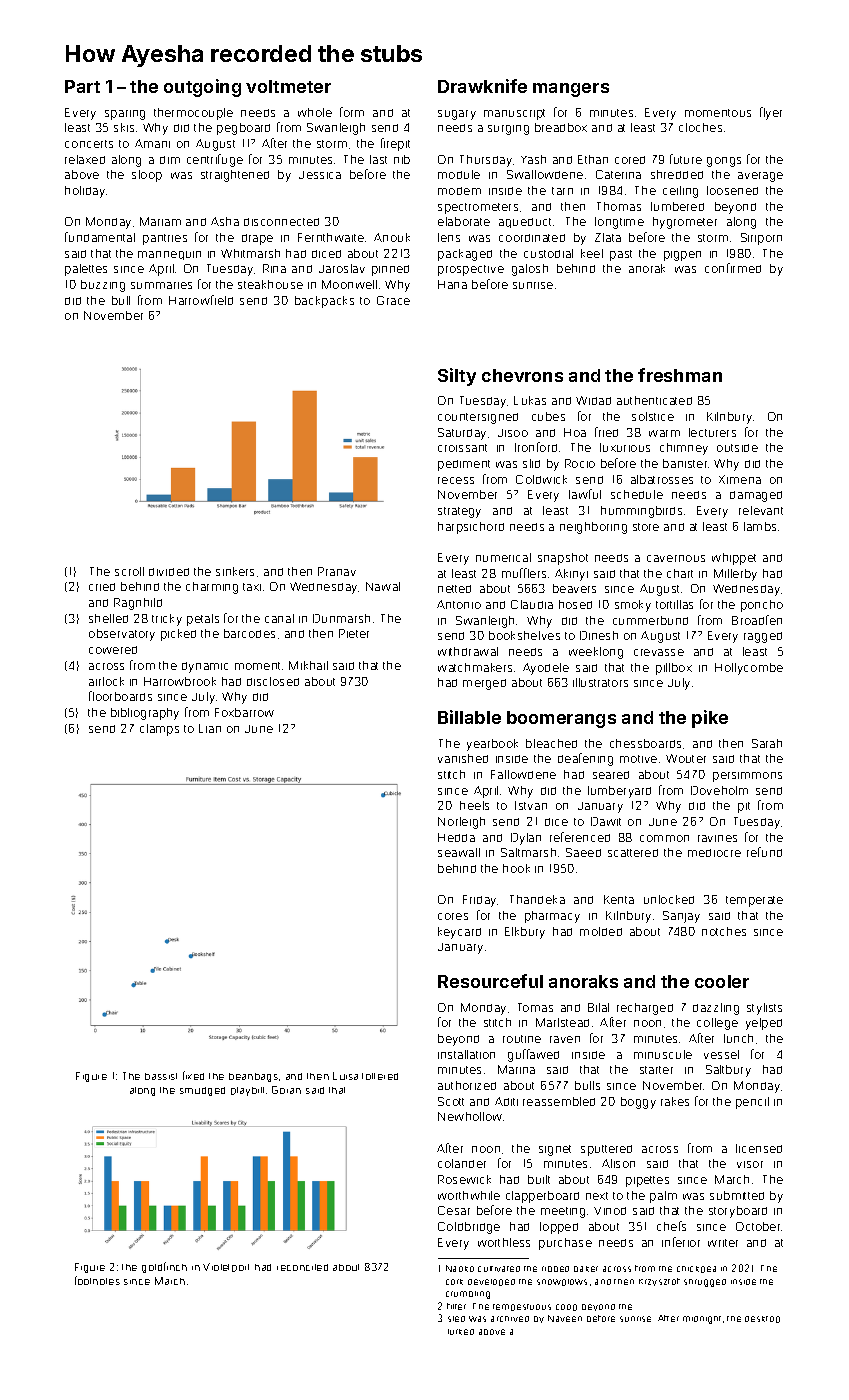  What do you see at coordinates (161, 1076) in the document?
I see `bassist` at bounding box center [161, 1076].
